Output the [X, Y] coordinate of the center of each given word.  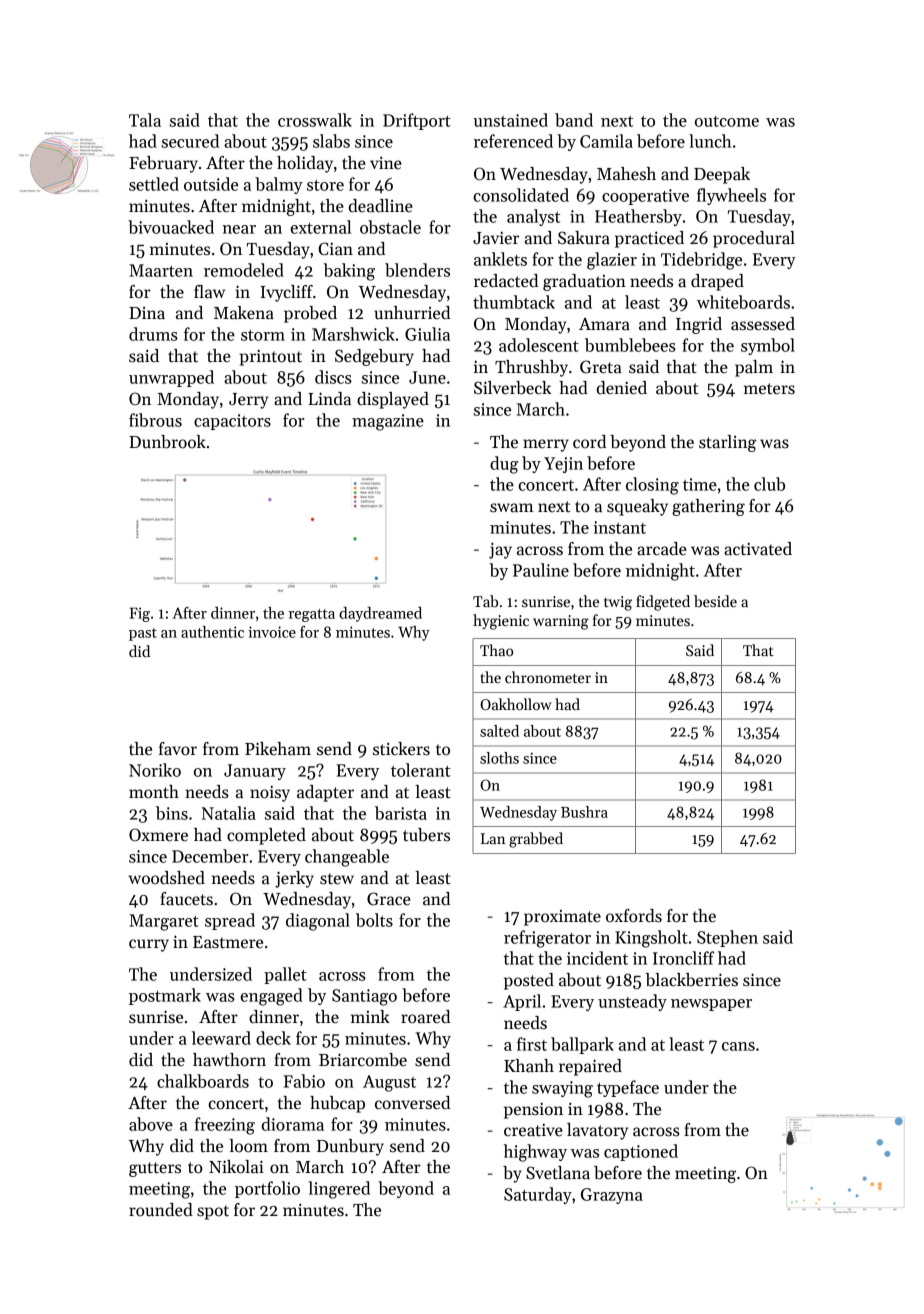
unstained [510, 120]
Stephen [727, 938]
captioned [641, 1152]
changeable [347, 858]
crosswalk [315, 120]
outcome [727, 121]
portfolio [267, 1189]
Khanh [529, 1066]
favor [178, 749]
